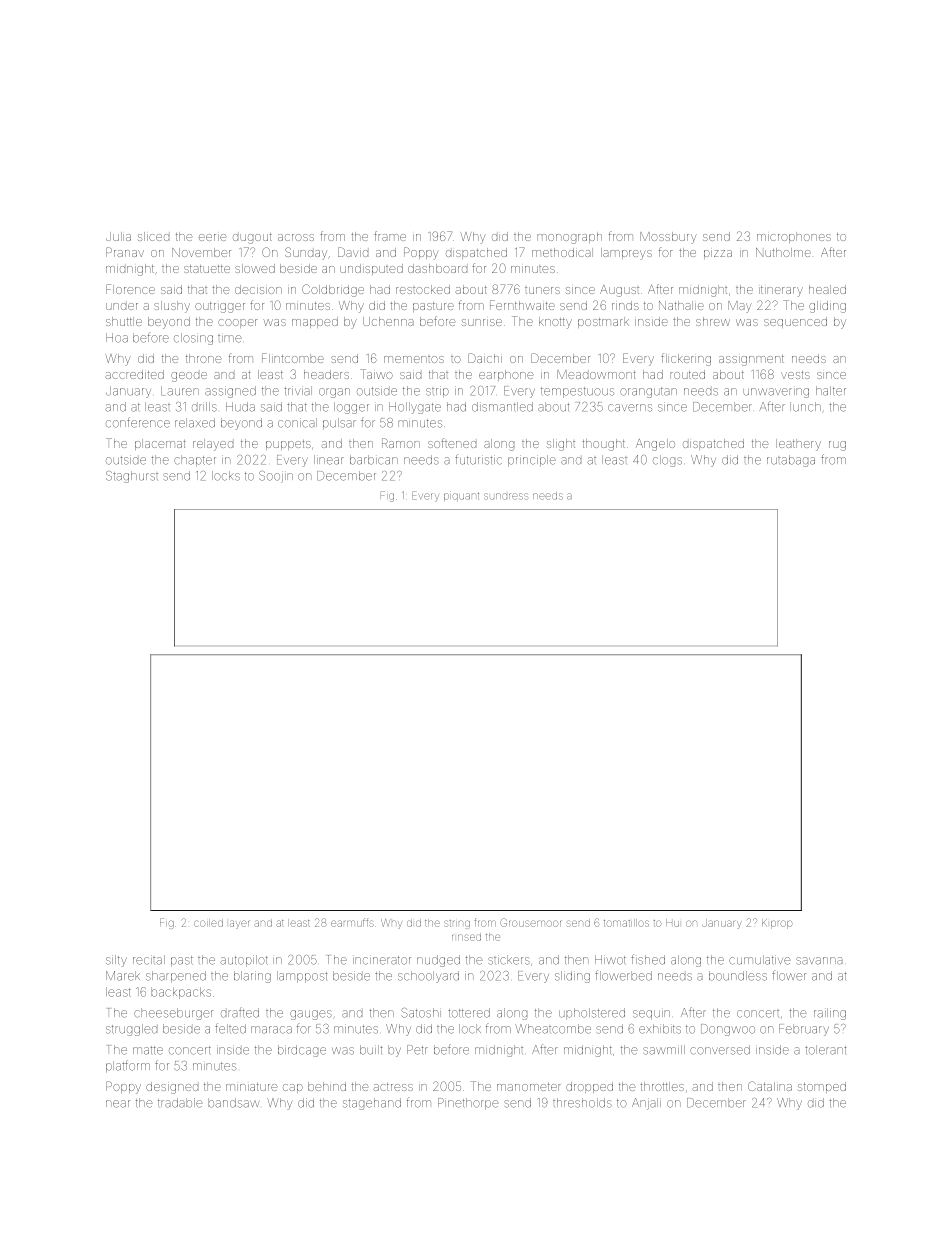 This document has width=952, height=1233. Describe the element at coordinates (572, 977) in the document. I see `sliding` at that location.
